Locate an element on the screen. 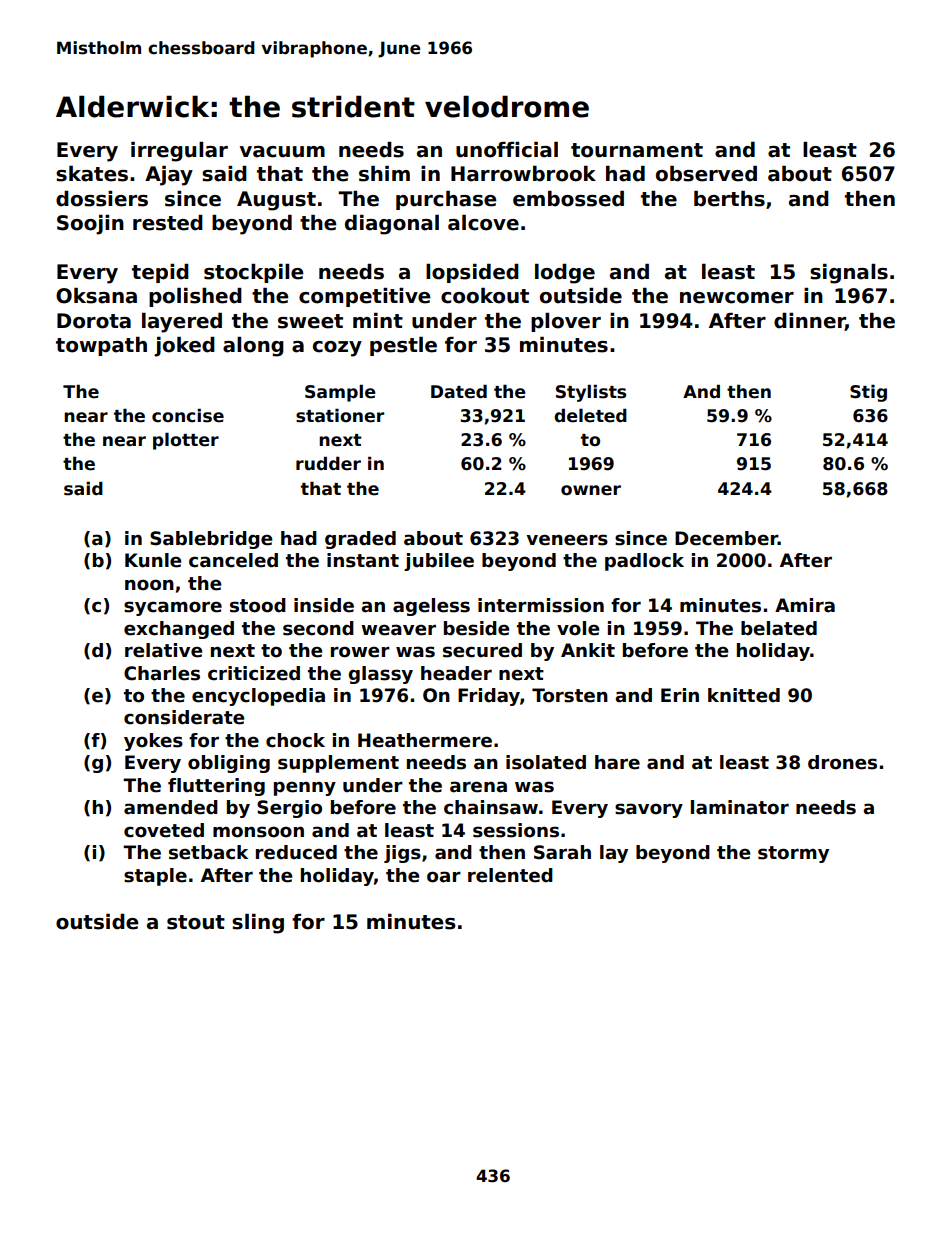  observed is located at coordinates (706, 174).
